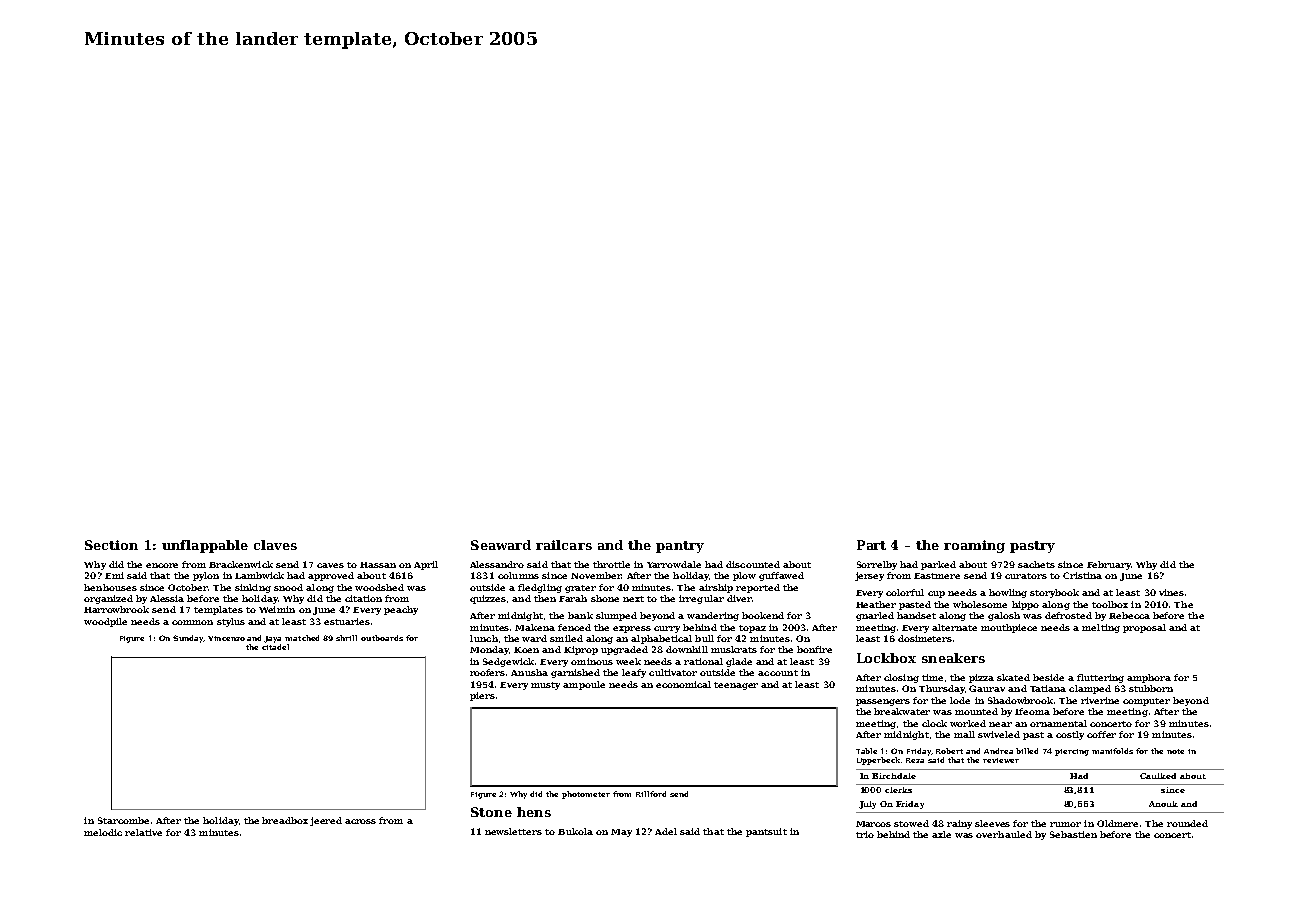 The height and width of the screenshot is (924, 1308). What do you see at coordinates (143, 832) in the screenshot?
I see `relative` at bounding box center [143, 832].
